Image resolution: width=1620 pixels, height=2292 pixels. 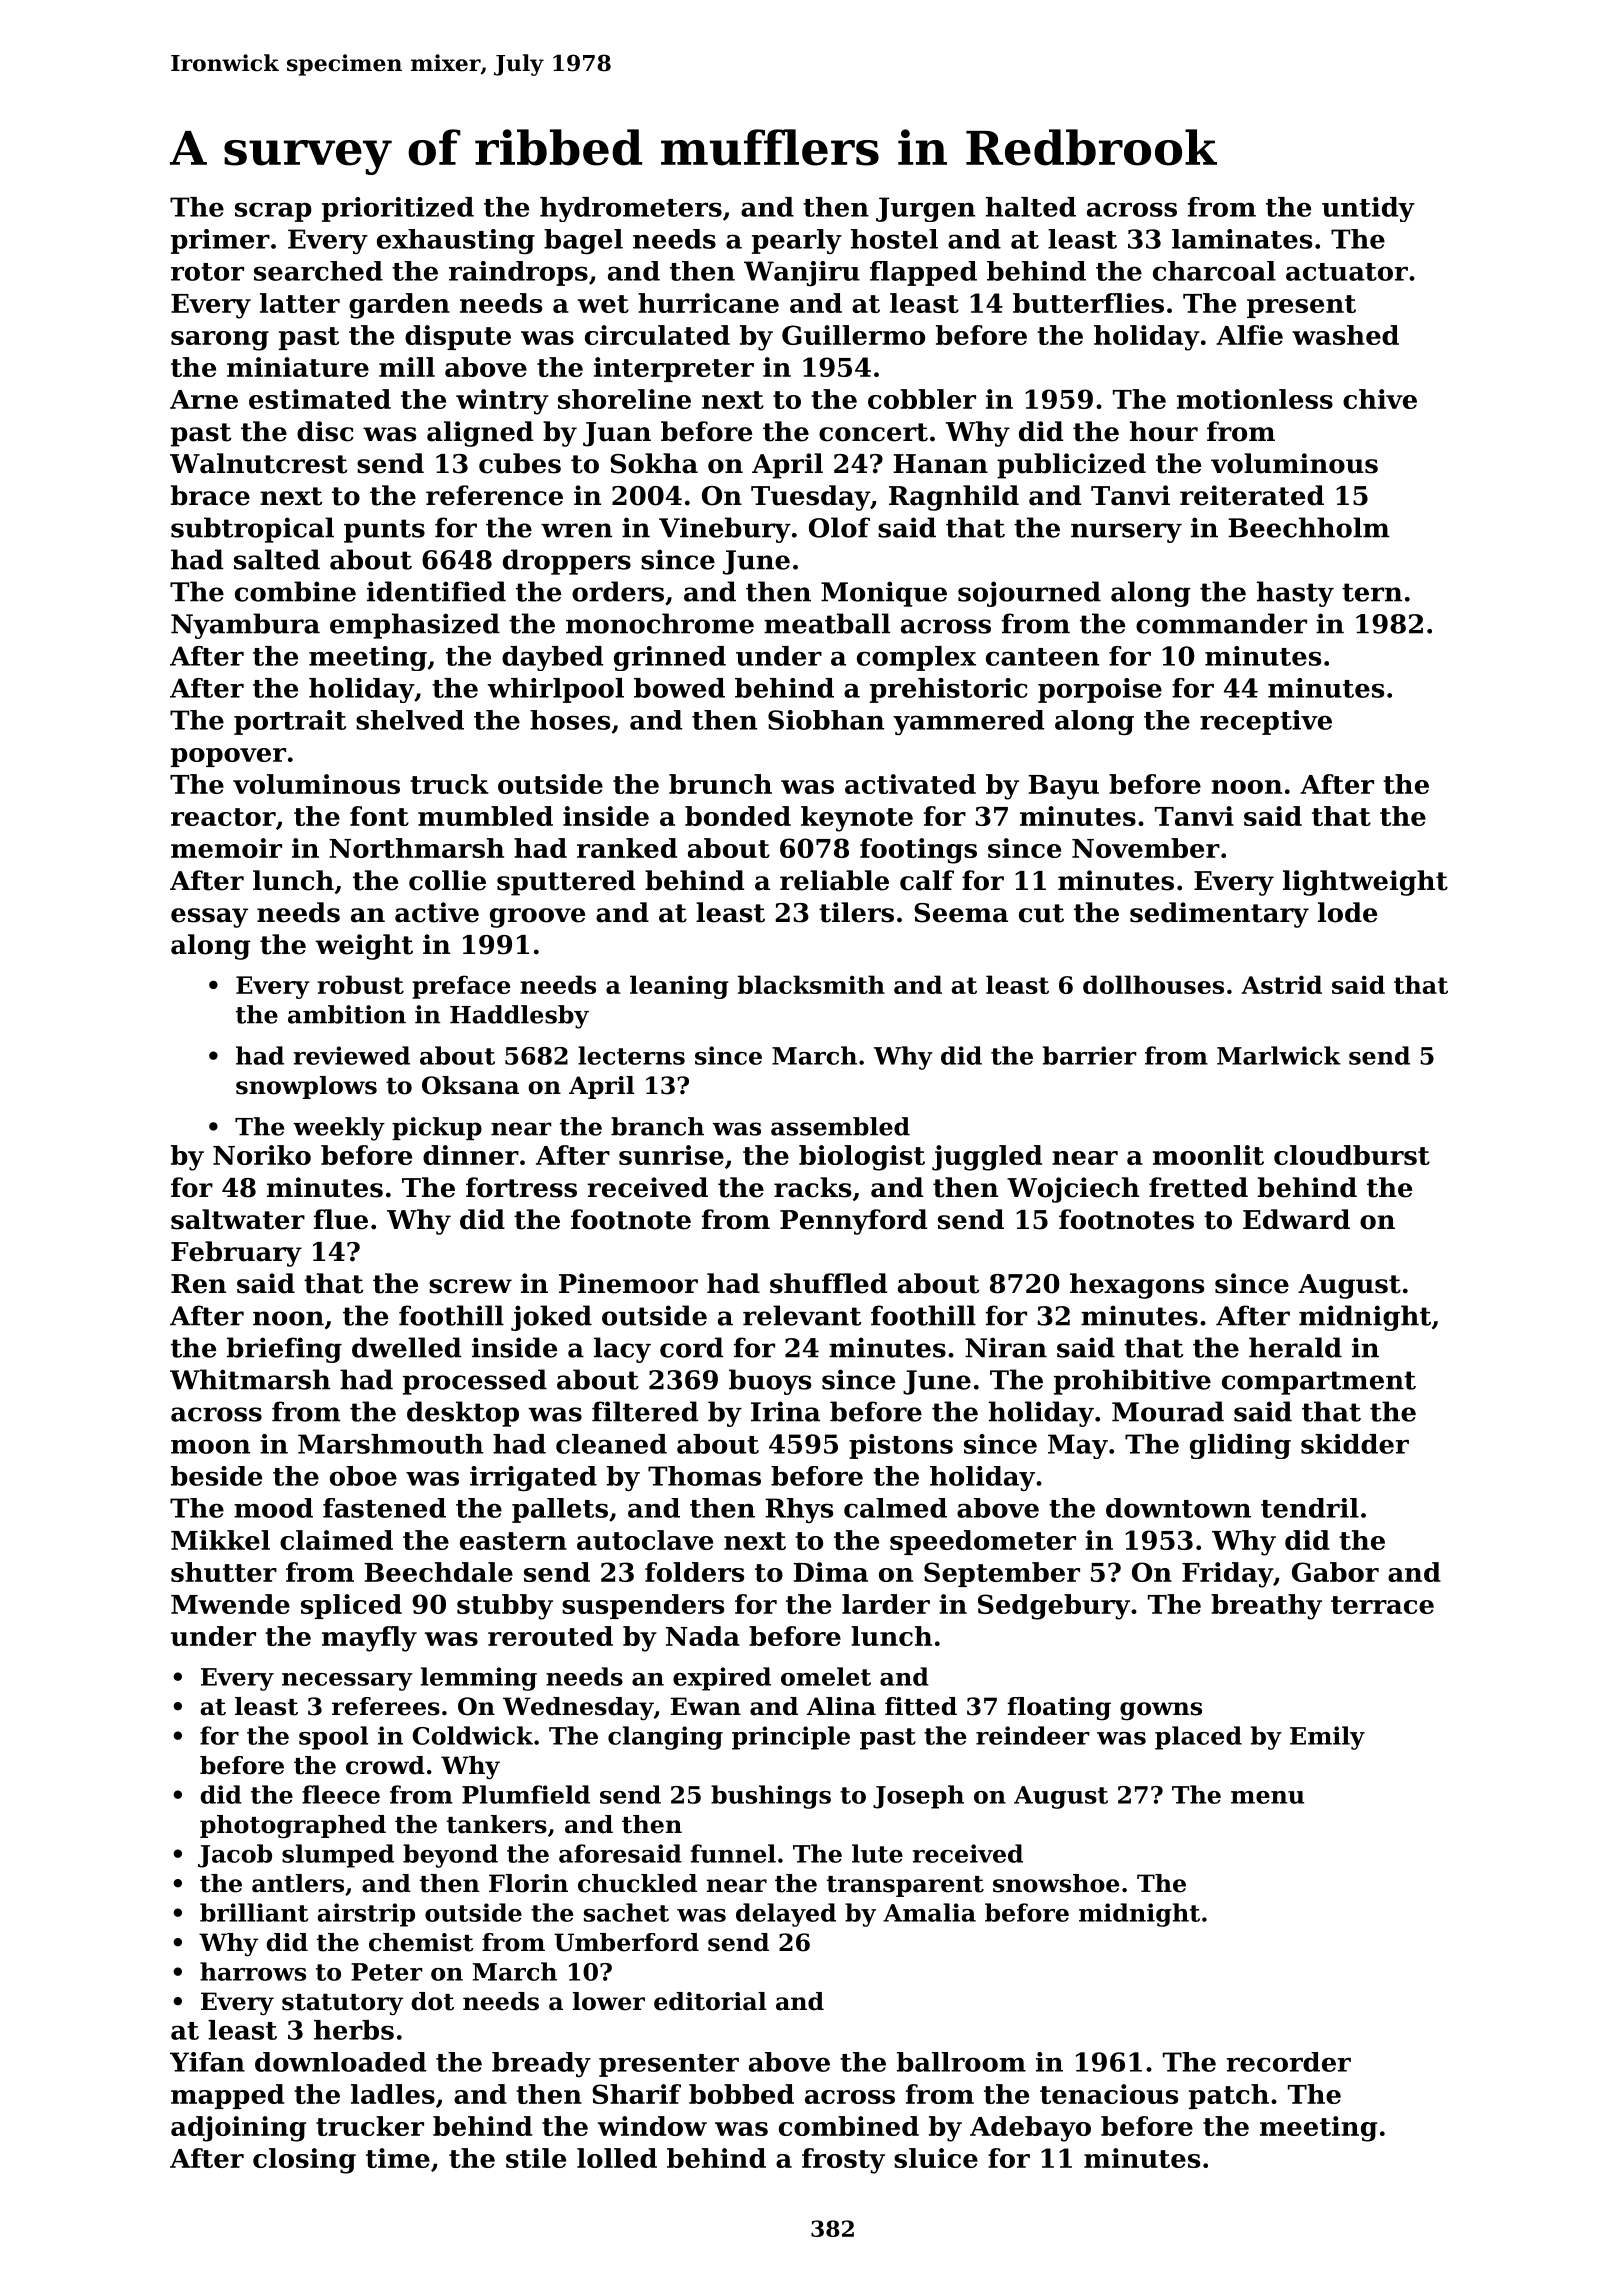 I want to click on laminates, so click(x=1242, y=239).
